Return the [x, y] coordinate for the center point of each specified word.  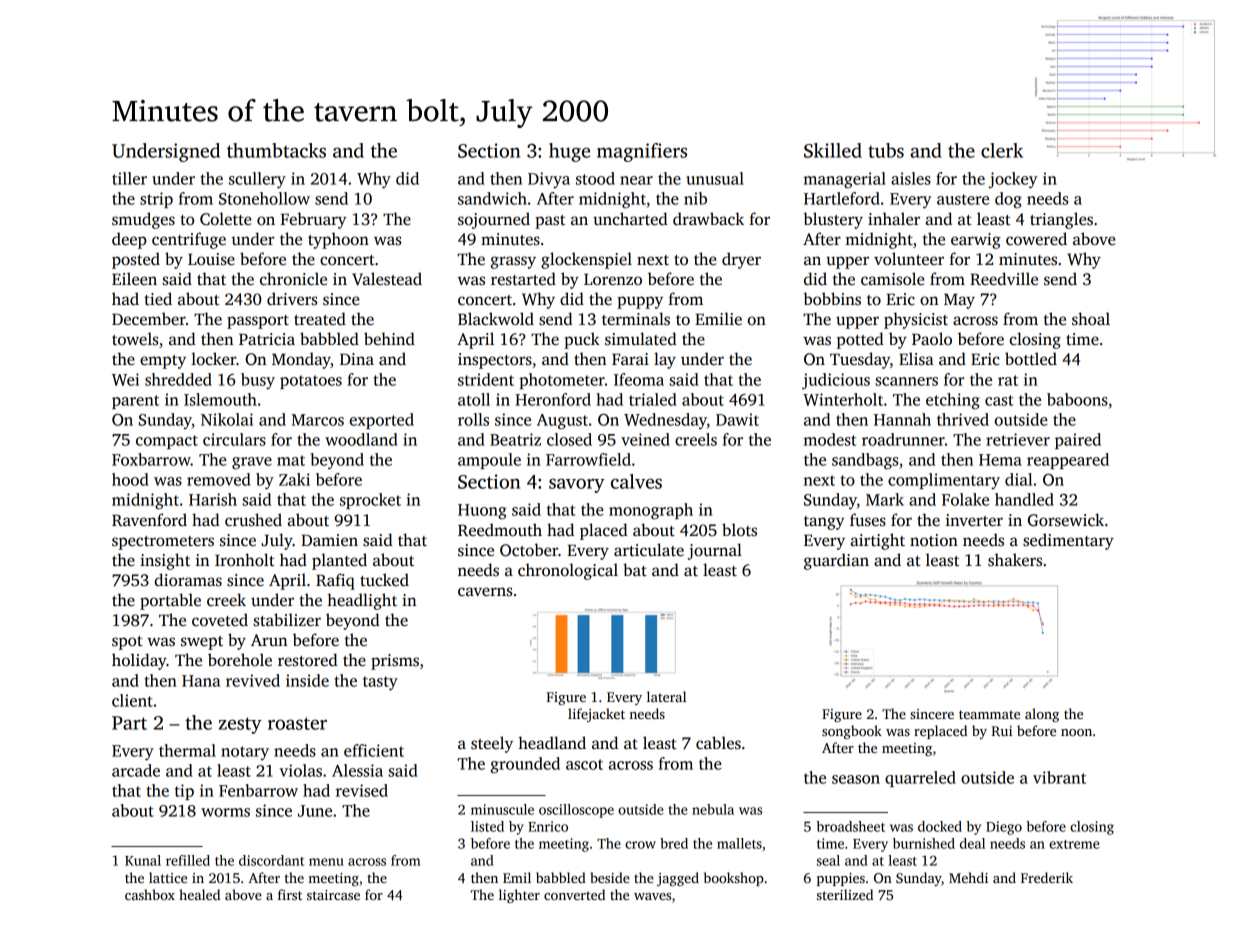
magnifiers [642, 152]
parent [135, 402]
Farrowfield [588, 459]
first [290, 894]
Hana [201, 681]
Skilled [833, 150]
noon [1076, 732]
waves [652, 896]
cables [718, 743]
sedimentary [1068, 541]
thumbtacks [276, 150]
